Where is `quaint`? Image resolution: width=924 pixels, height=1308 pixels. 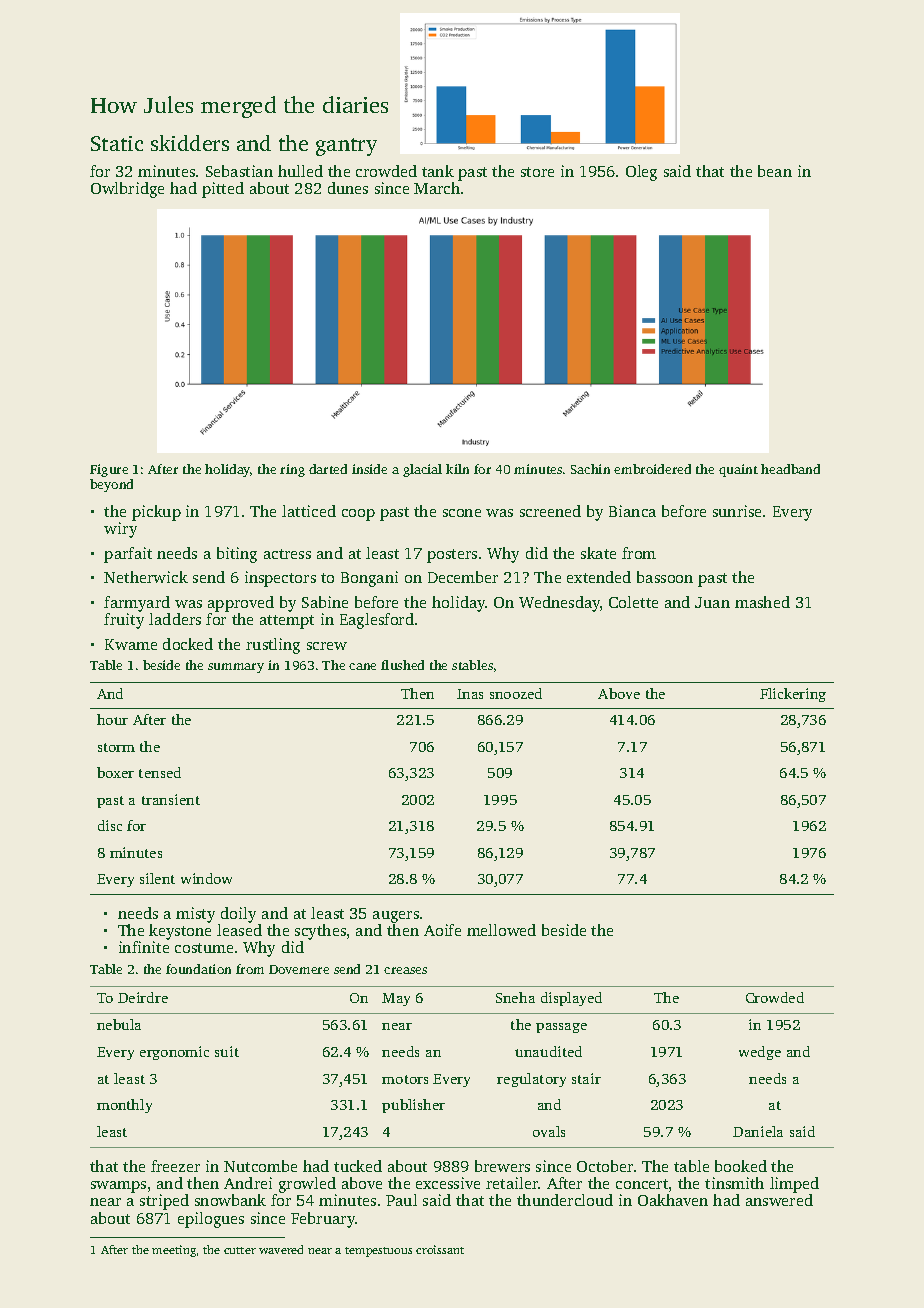 quaint is located at coordinates (738, 470).
